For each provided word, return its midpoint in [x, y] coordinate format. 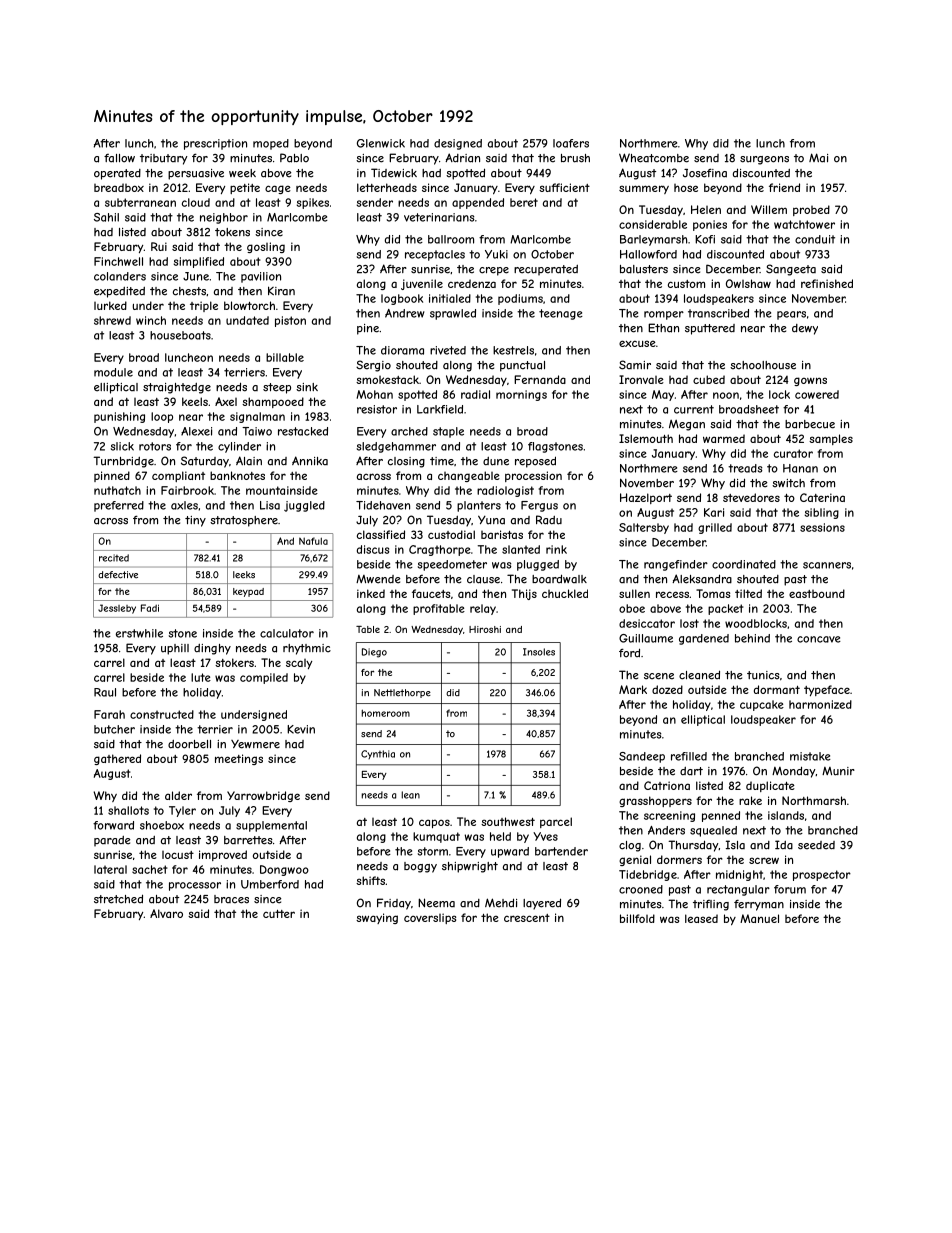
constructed [162, 714]
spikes [313, 203]
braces [231, 899]
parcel [556, 822]
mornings [521, 395]
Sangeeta [791, 270]
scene [659, 676]
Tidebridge [648, 875]
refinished [827, 283]
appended [478, 203]
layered [542, 904]
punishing [119, 417]
